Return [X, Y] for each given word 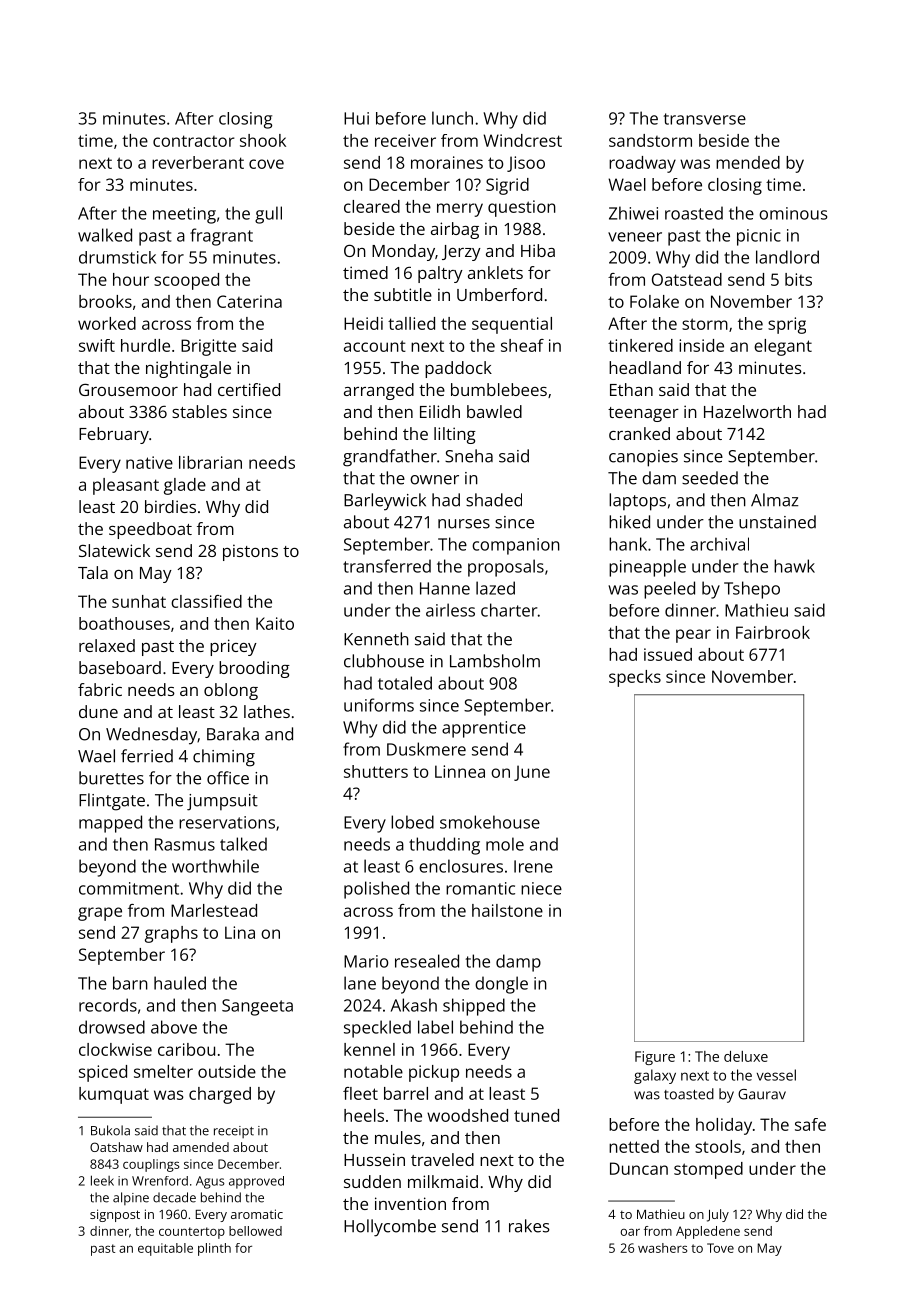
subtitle [403, 294]
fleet [360, 1093]
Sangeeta [257, 1007]
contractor [194, 141]
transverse [705, 119]
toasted [689, 1094]
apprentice [484, 729]
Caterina [249, 301]
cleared [372, 206]
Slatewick [114, 550]
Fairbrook [773, 632]
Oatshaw [116, 1147]
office [228, 778]
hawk [794, 566]
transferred [387, 566]
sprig [787, 325]
